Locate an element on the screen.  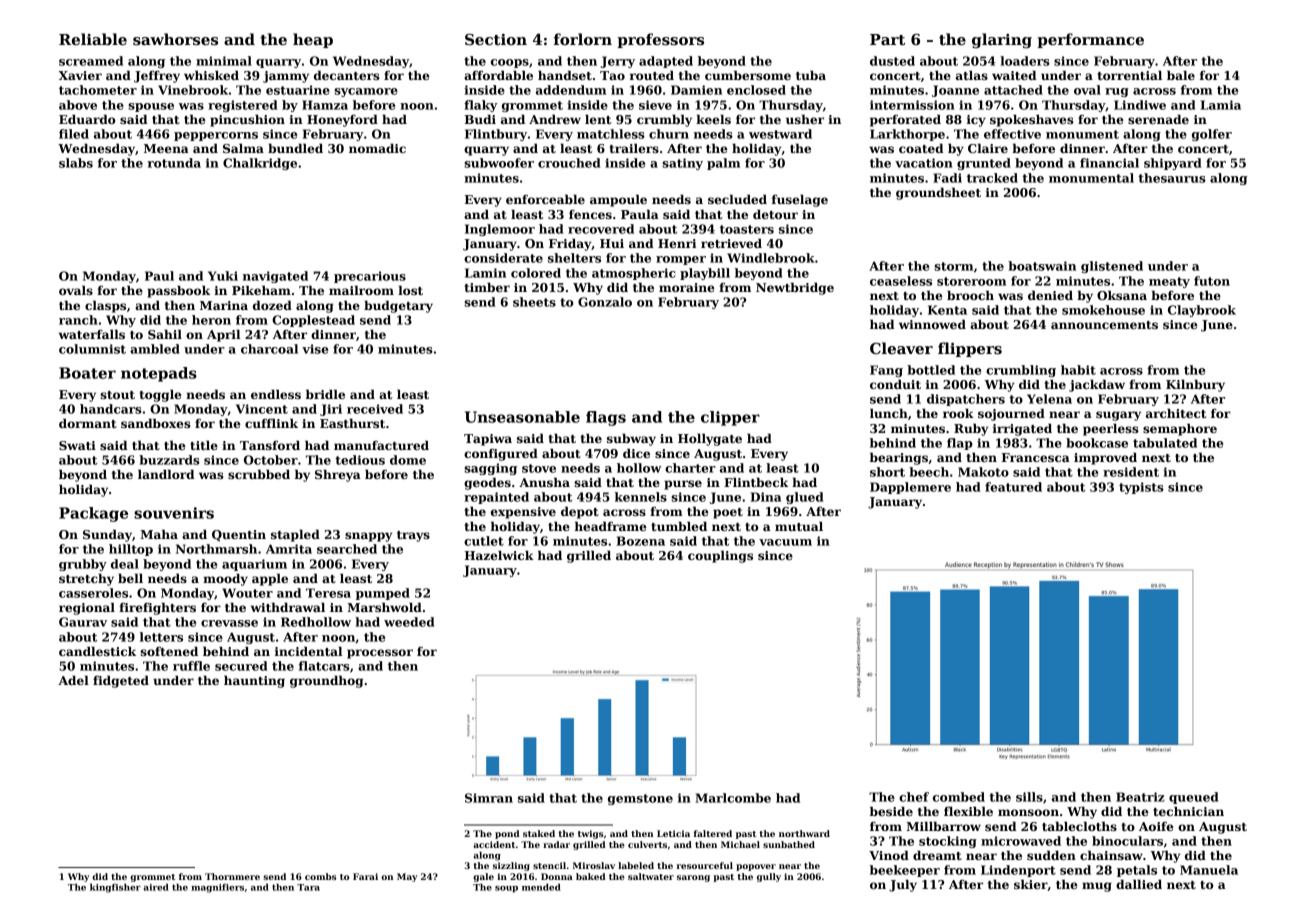
Part is located at coordinates (887, 39).
